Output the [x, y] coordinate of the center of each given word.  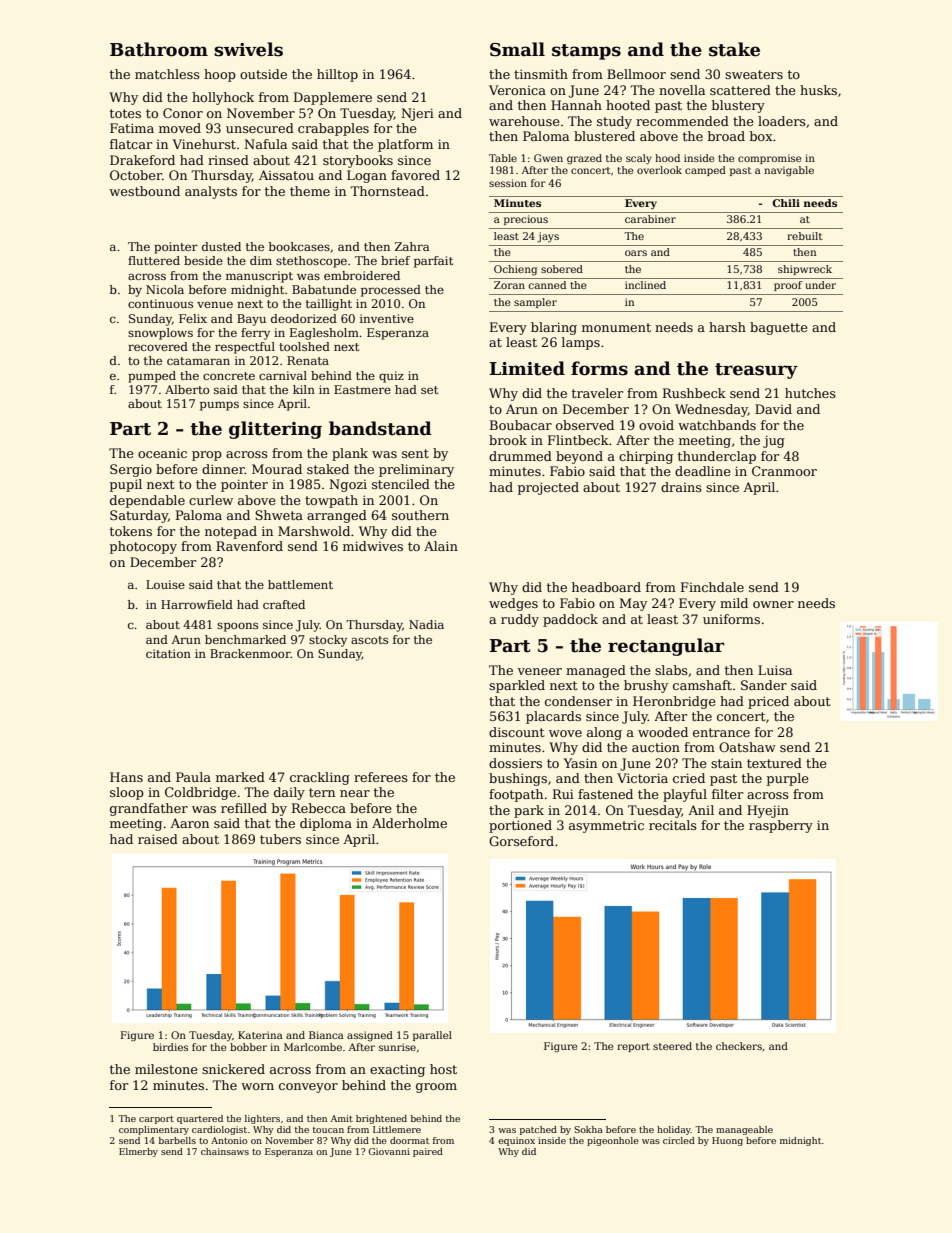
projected [548, 488]
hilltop [337, 75]
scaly [639, 159]
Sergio [131, 470]
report [633, 1047]
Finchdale [712, 587]
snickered [233, 1069]
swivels [248, 49]
